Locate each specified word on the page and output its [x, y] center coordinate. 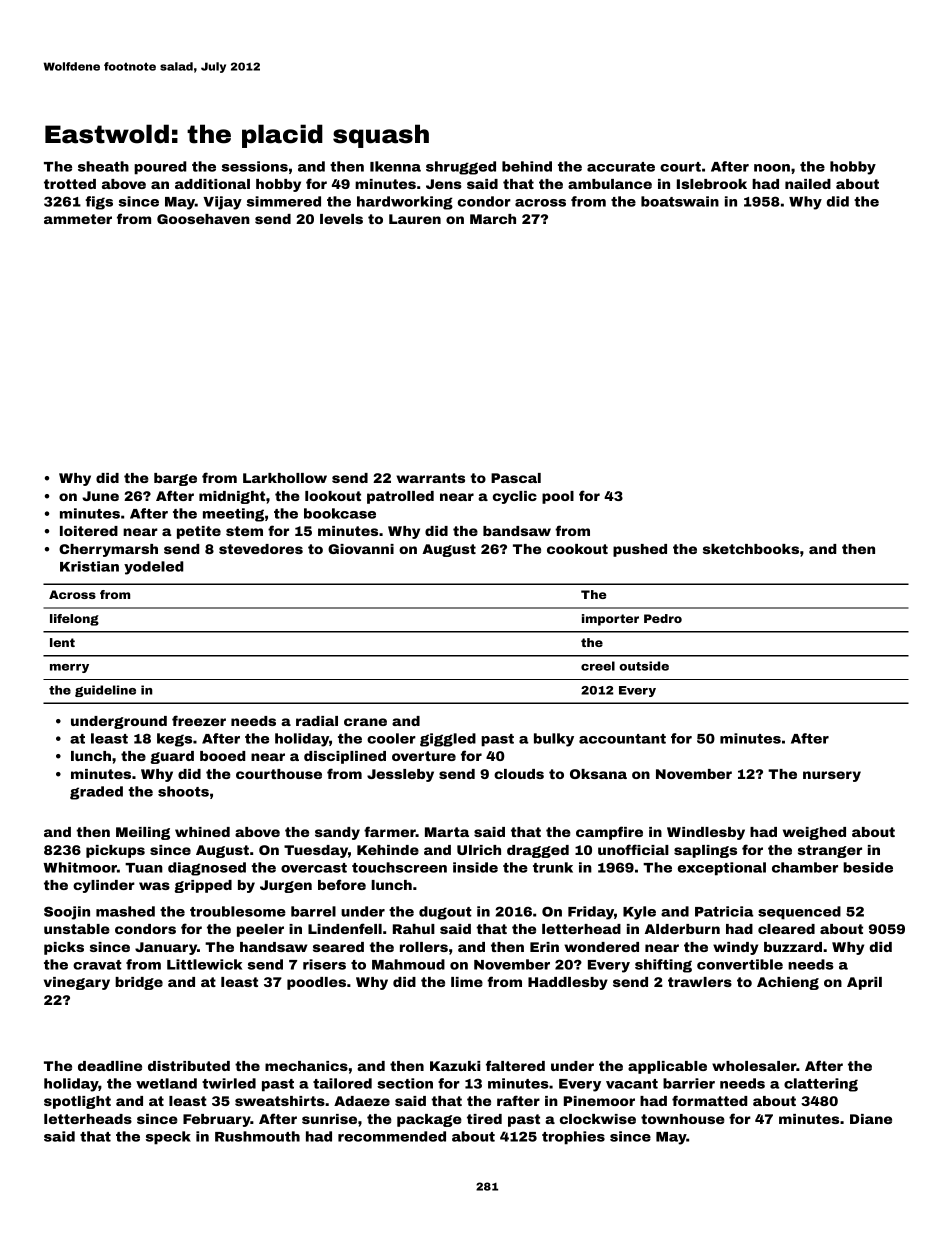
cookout [577, 549]
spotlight [77, 1102]
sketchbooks [751, 549]
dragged [538, 851]
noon [772, 168]
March [493, 219]
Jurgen [286, 886]
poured [160, 168]
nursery [832, 776]
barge [175, 479]
